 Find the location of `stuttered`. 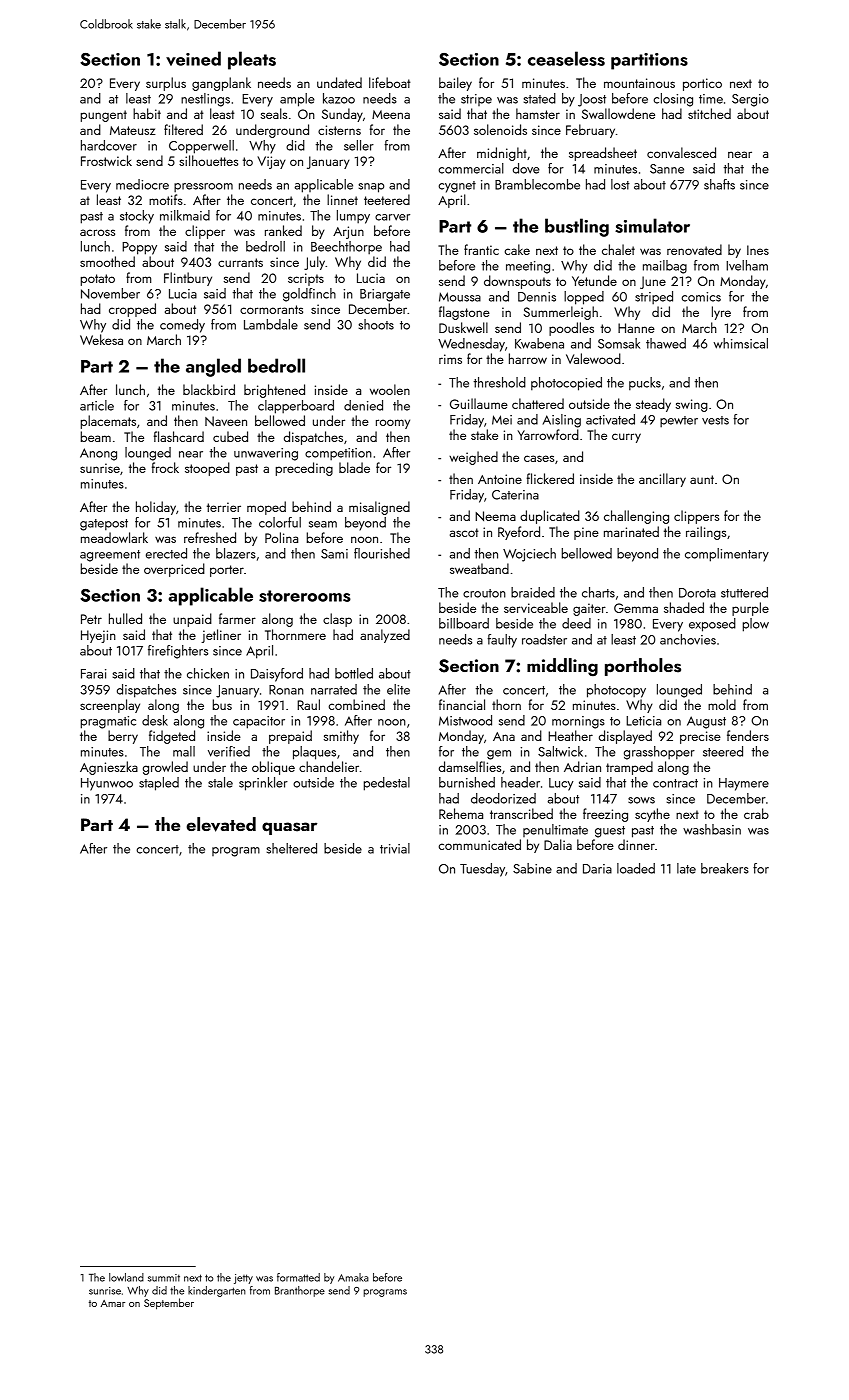

stuttered is located at coordinates (744, 592).
